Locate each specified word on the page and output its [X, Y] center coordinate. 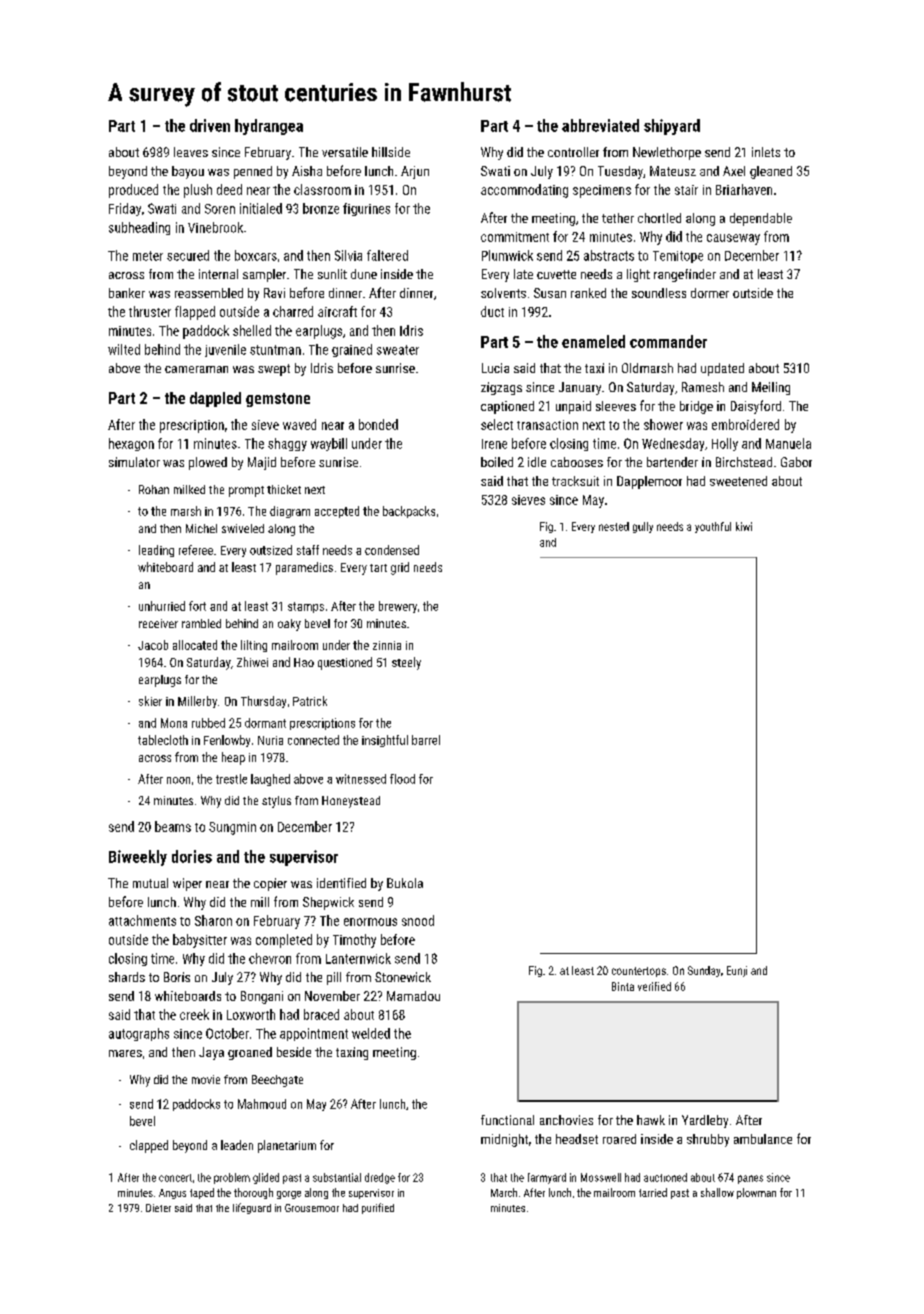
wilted [124, 349]
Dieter [158, 1208]
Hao [304, 662]
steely [406, 663]
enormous [370, 922]
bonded [378, 424]
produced [133, 191]
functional [507, 1120]
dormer [710, 293]
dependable [761, 219]
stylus [276, 802]
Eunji [737, 971]
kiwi [744, 526]
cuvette [556, 274]
